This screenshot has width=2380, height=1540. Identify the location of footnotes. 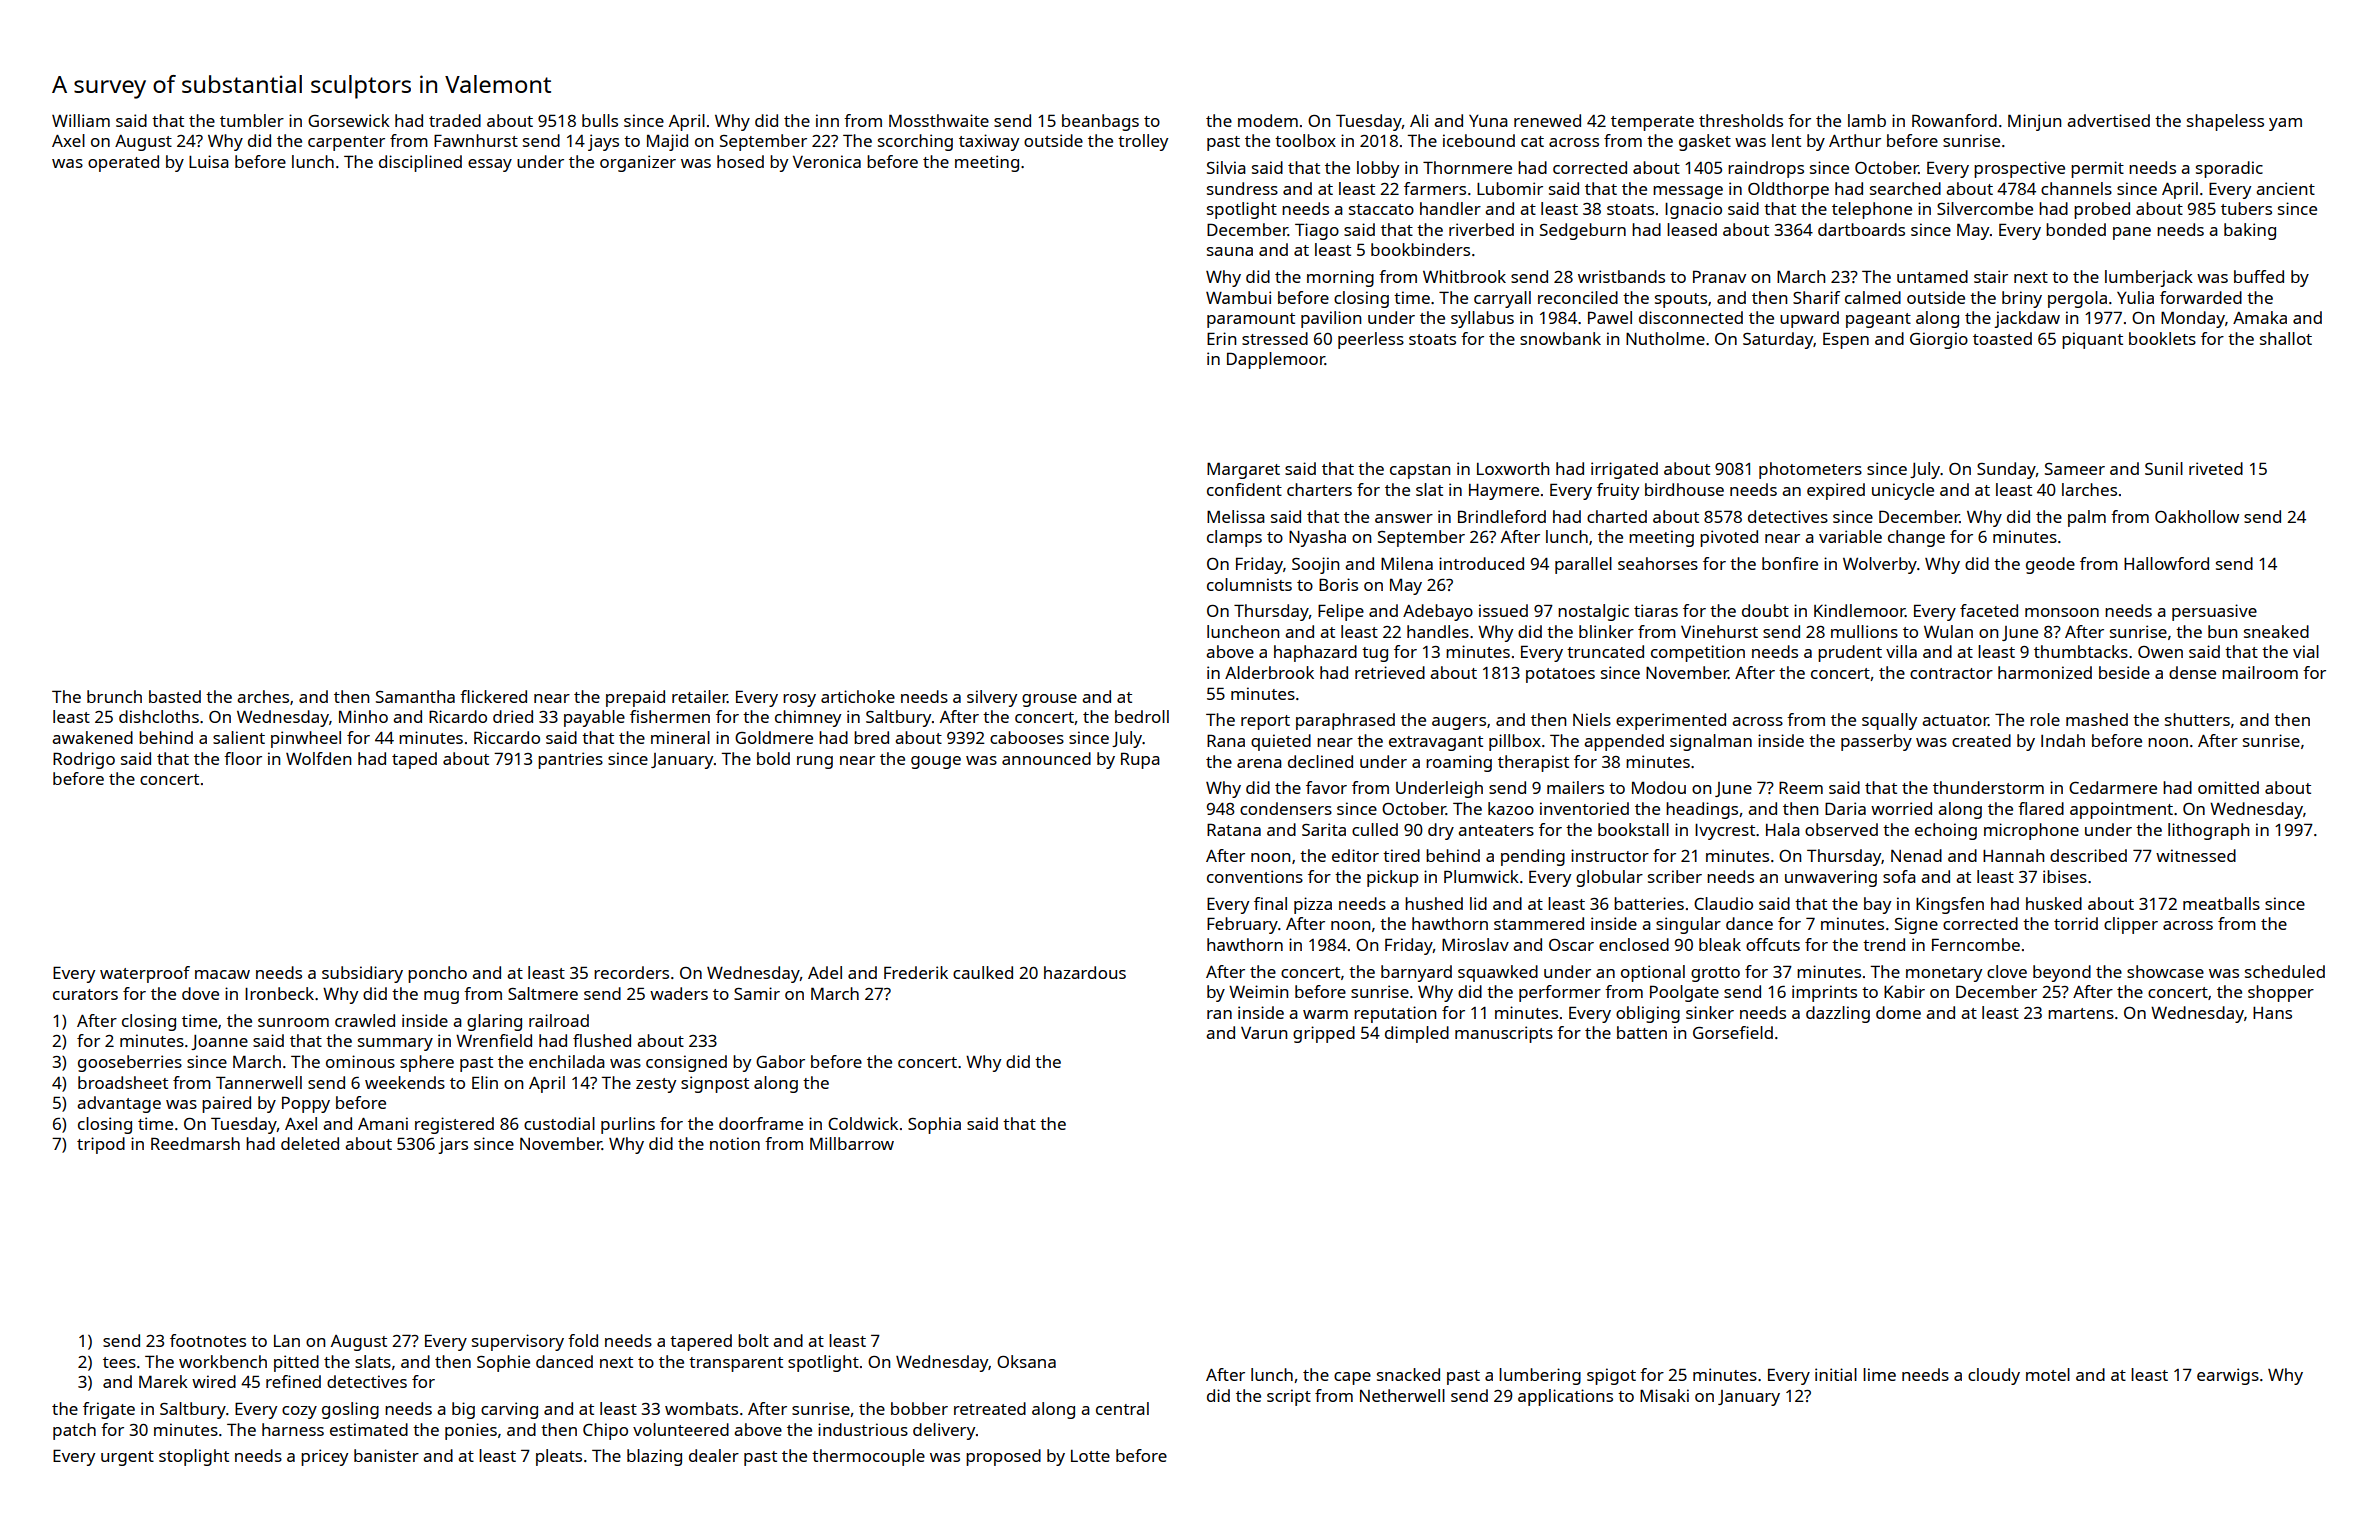
(208, 1340).
